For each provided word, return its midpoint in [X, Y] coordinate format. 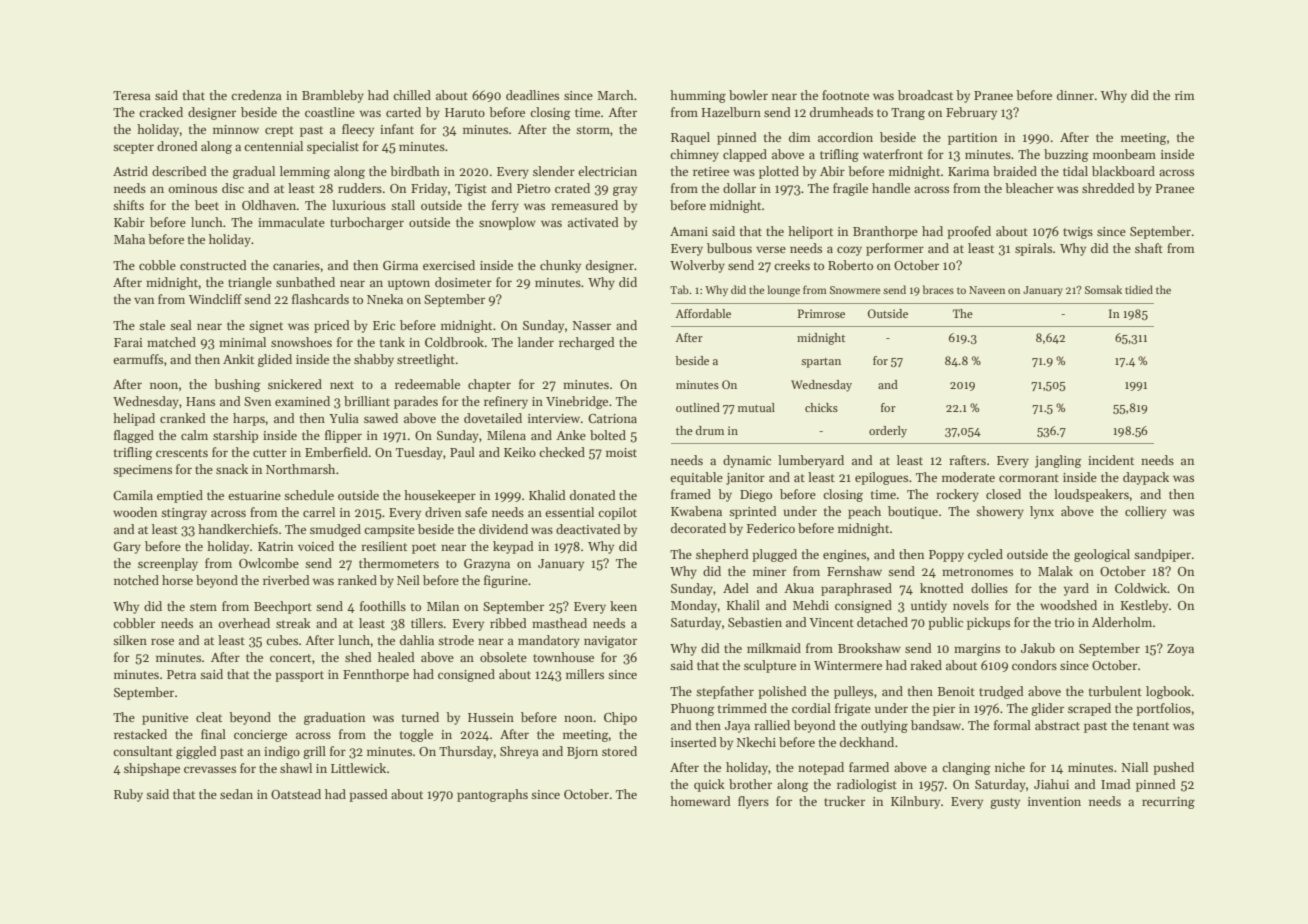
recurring [1168, 803]
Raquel [690, 138]
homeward [700, 801]
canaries [296, 265]
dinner [1075, 95]
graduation [334, 718]
